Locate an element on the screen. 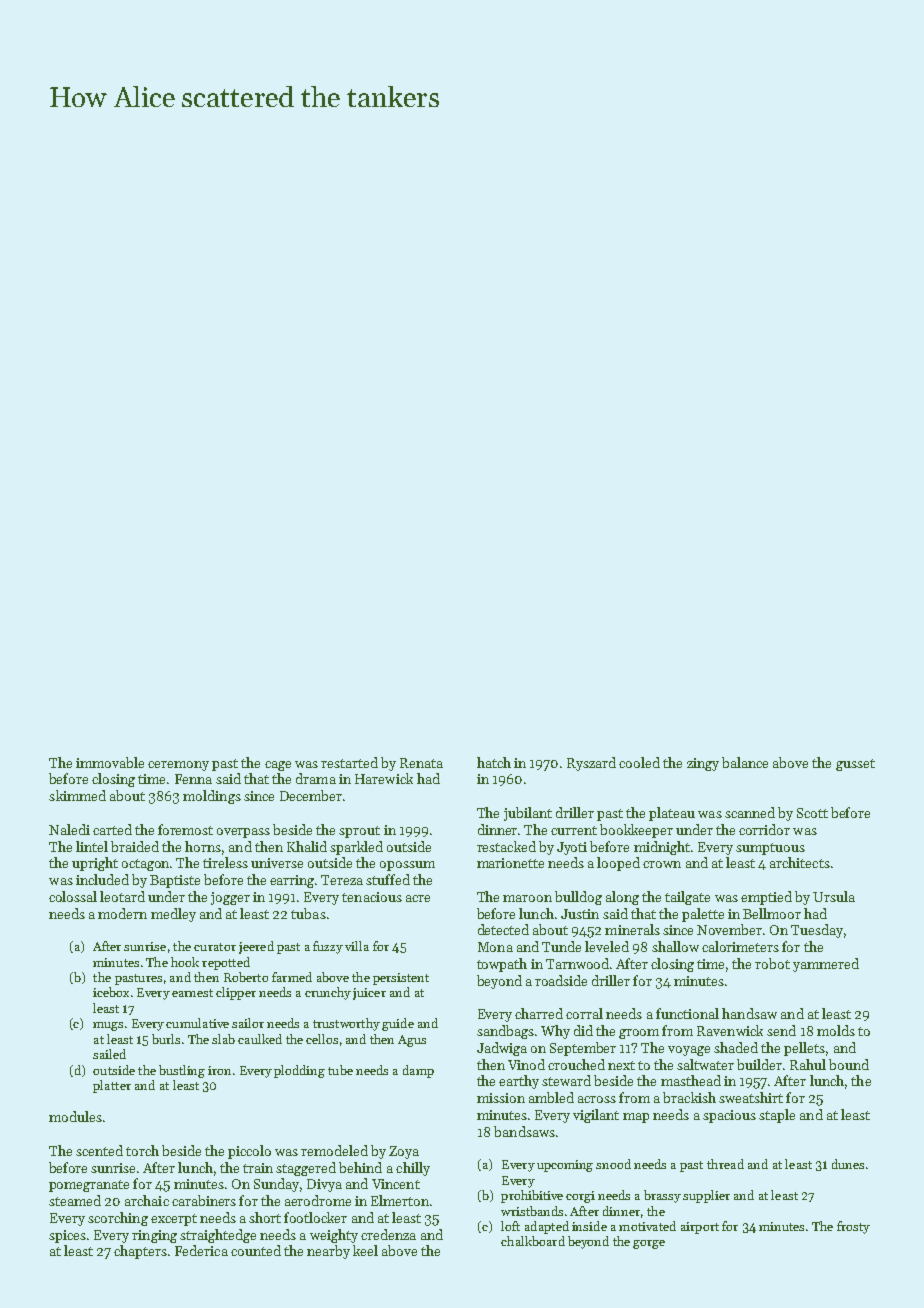 Image resolution: width=924 pixels, height=1308 pixels. emptied is located at coordinates (766, 898).
